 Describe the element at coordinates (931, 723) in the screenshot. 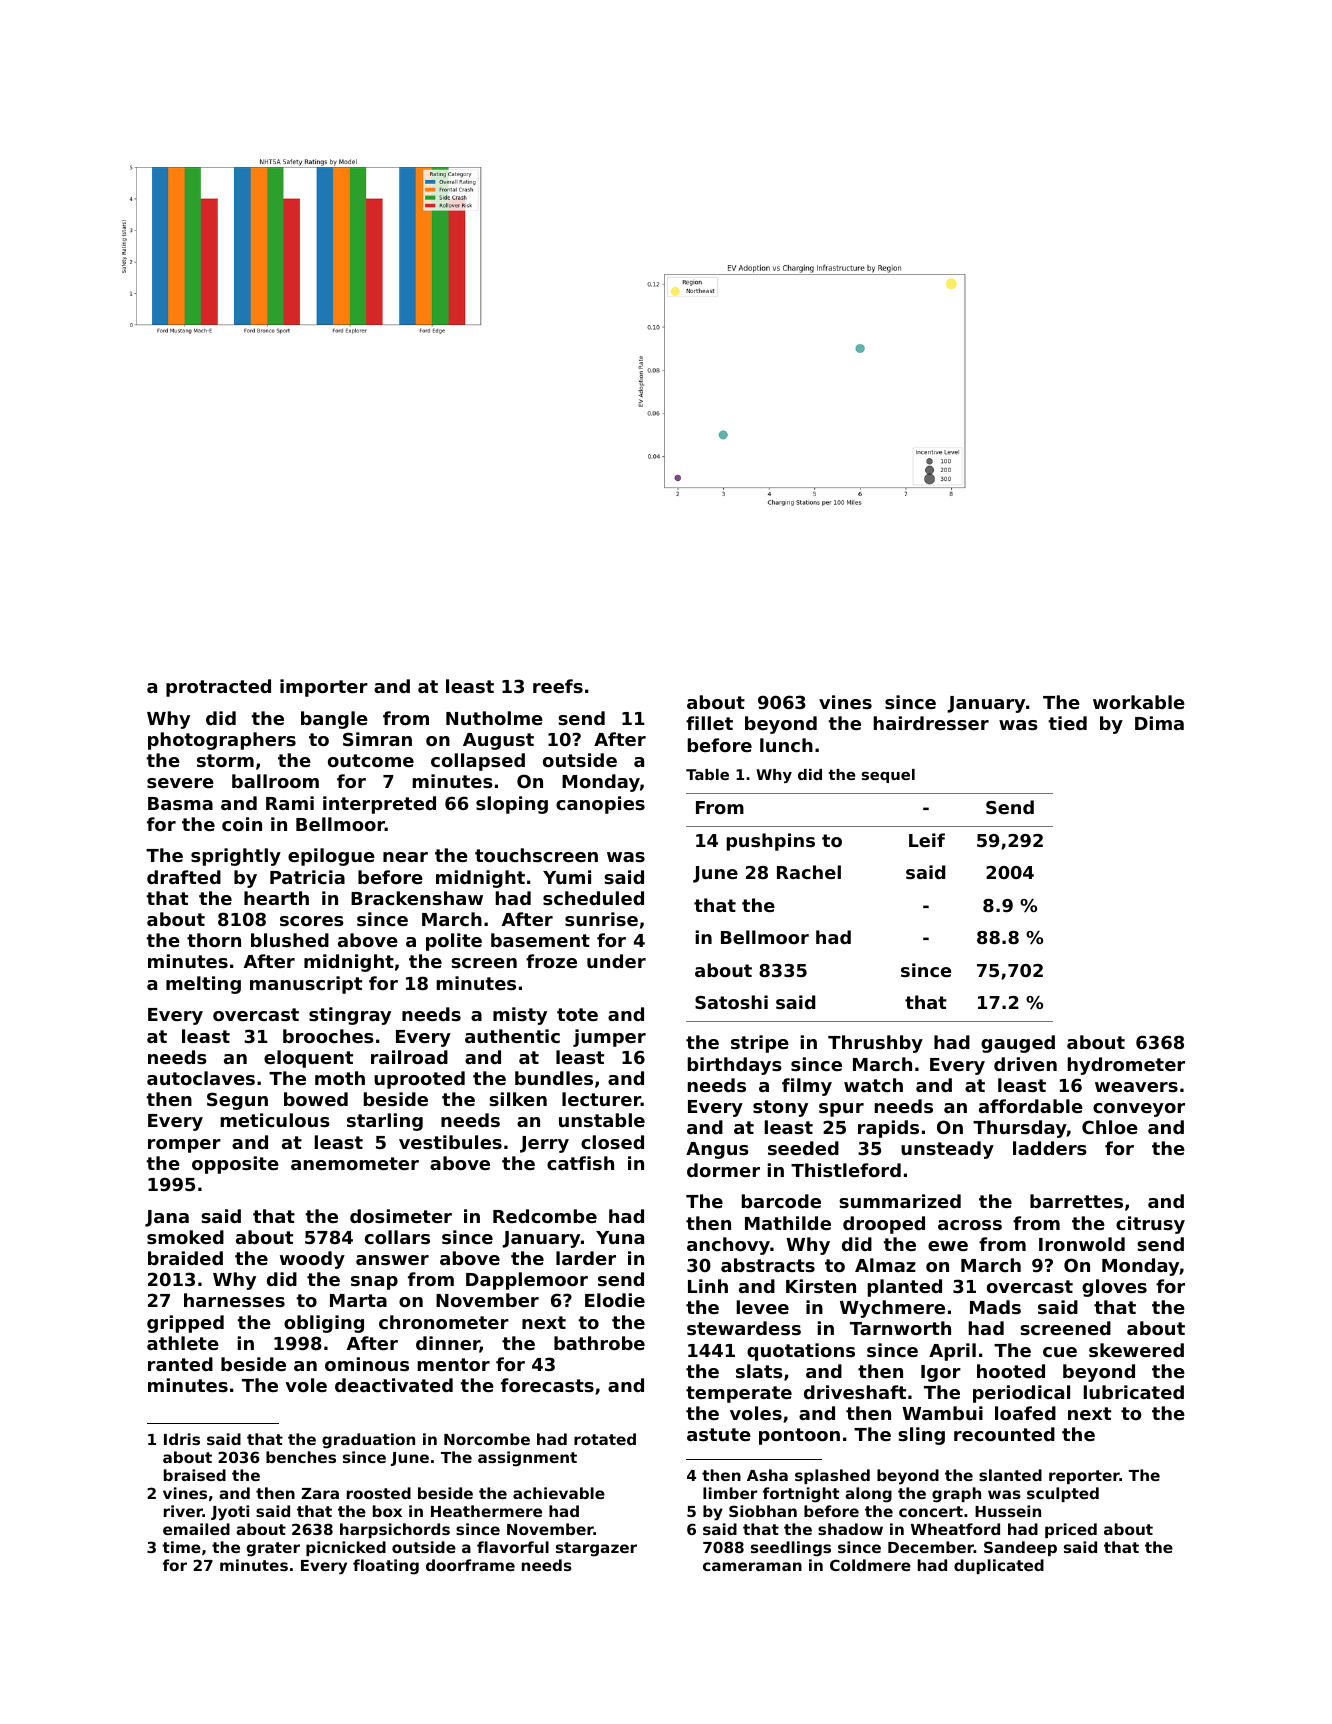

I see `hairdresser` at that location.
